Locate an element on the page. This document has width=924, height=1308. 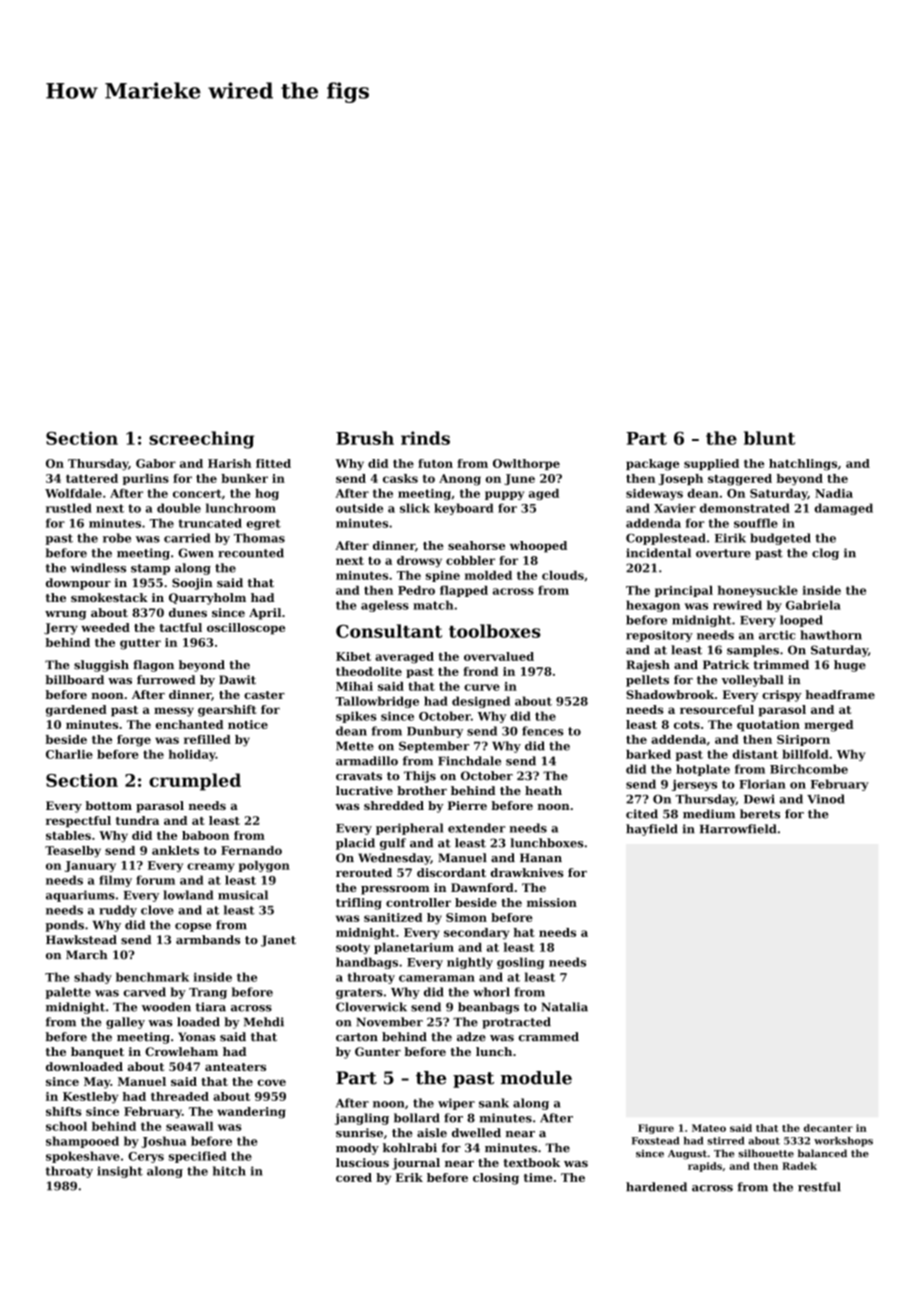
Anong is located at coordinates (460, 480).
